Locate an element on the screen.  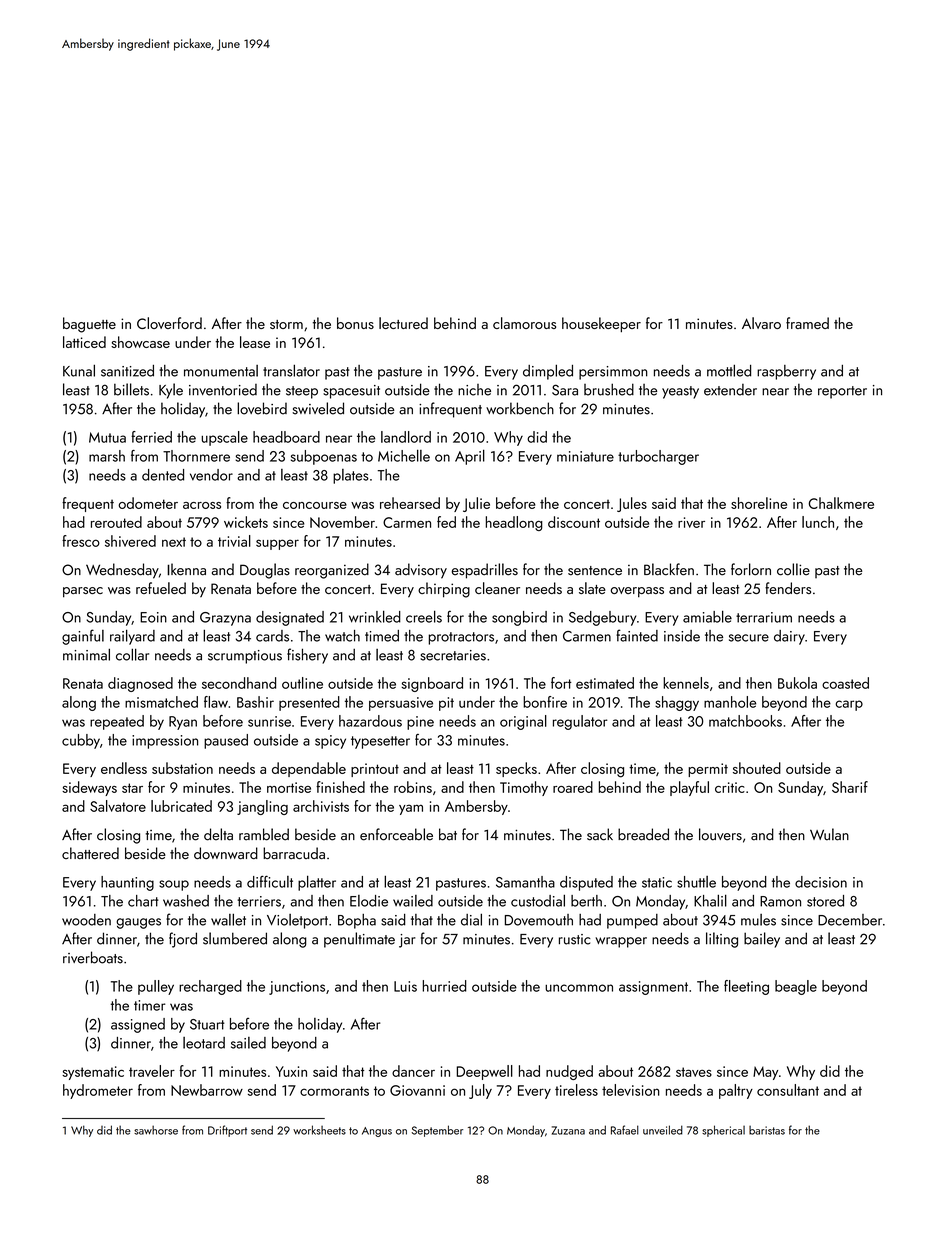
amiable is located at coordinates (707, 616).
